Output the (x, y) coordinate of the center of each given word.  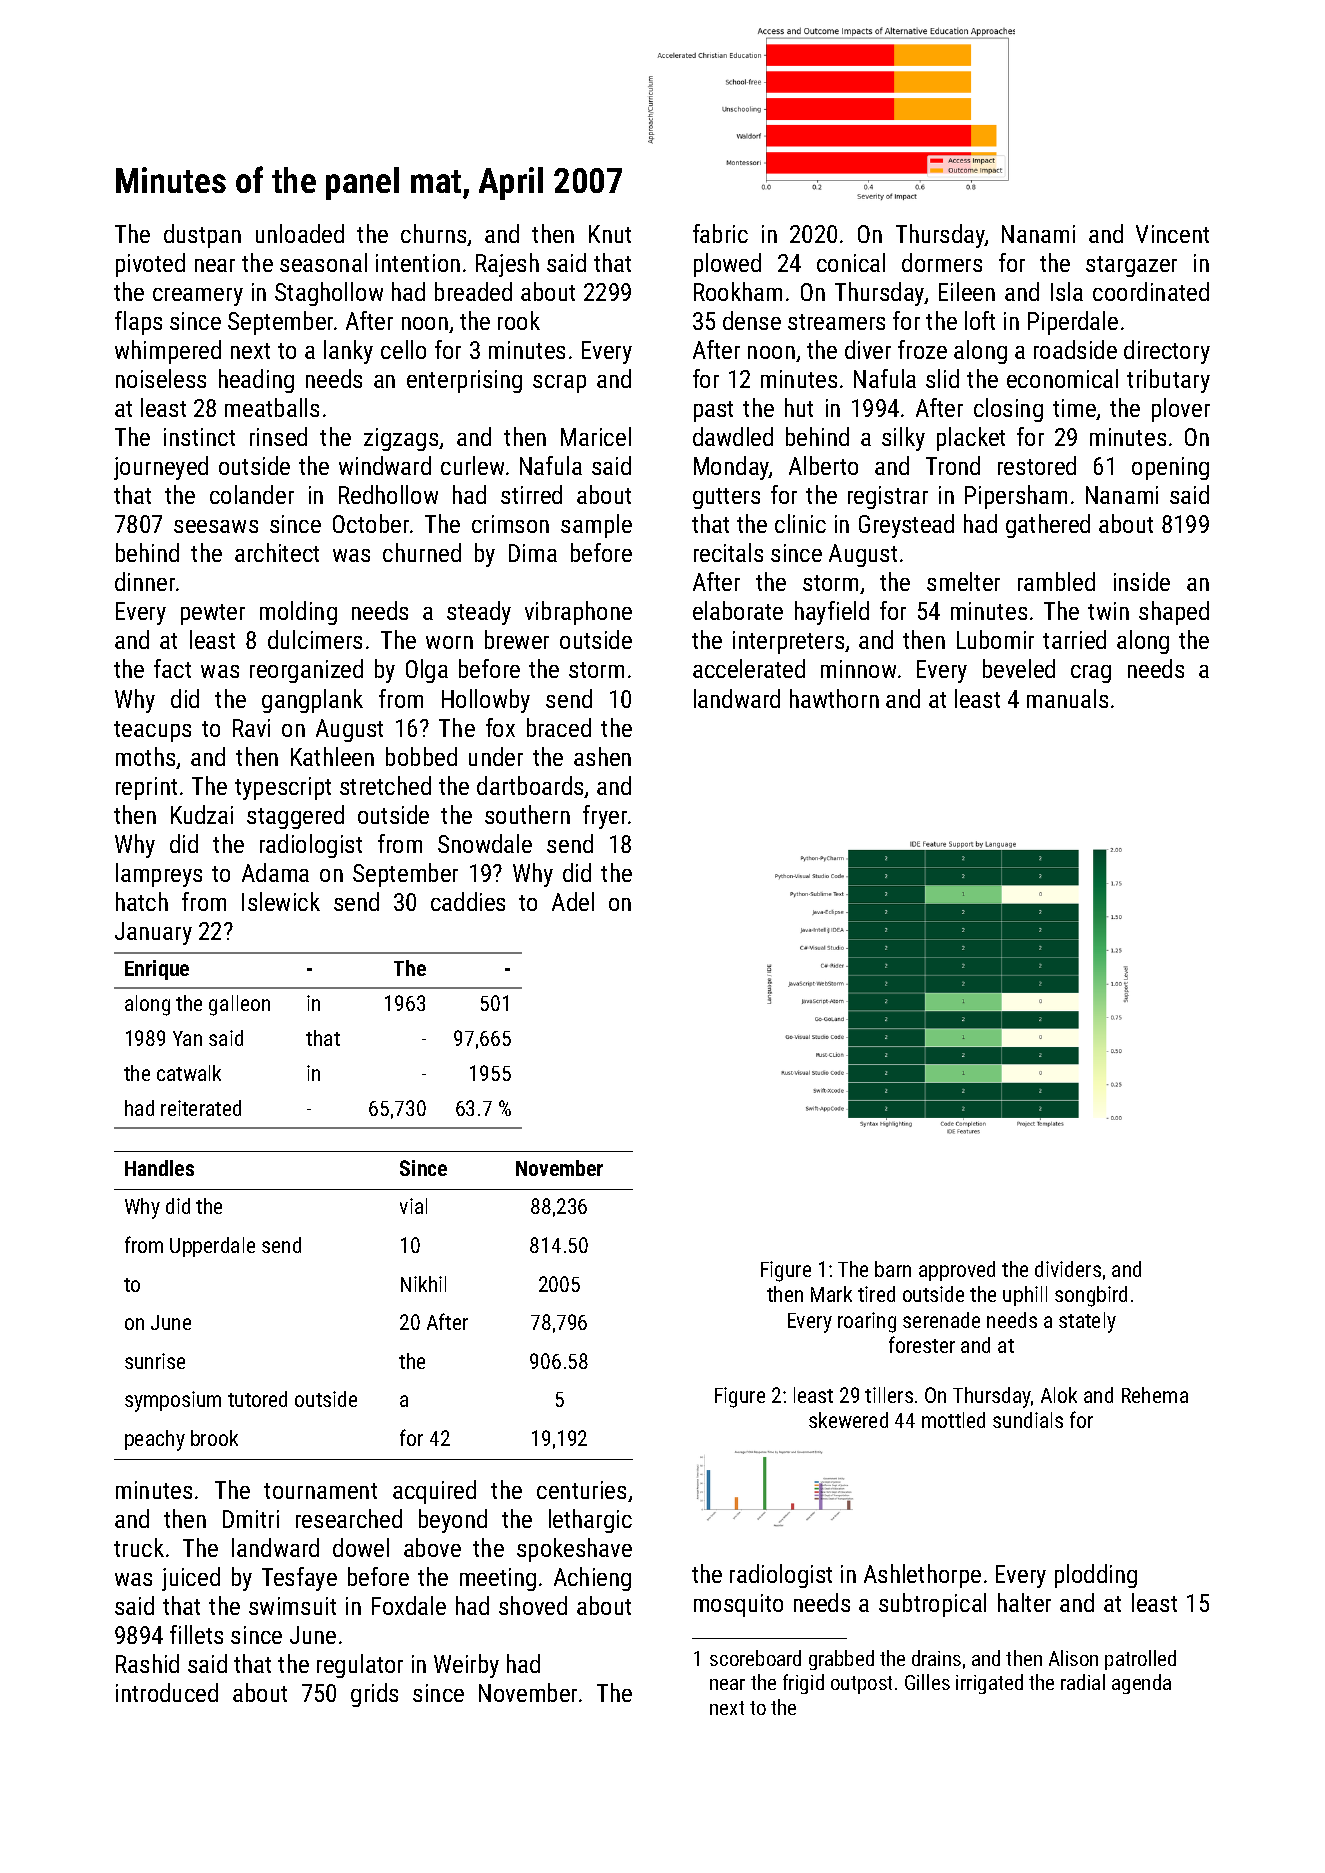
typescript (283, 788)
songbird (1091, 1296)
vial (413, 1206)
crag (1091, 674)
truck (139, 1547)
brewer (517, 639)
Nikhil (423, 1284)
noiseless (161, 378)
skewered (848, 1420)
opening (1170, 468)
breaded (473, 291)
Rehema (1155, 1395)
